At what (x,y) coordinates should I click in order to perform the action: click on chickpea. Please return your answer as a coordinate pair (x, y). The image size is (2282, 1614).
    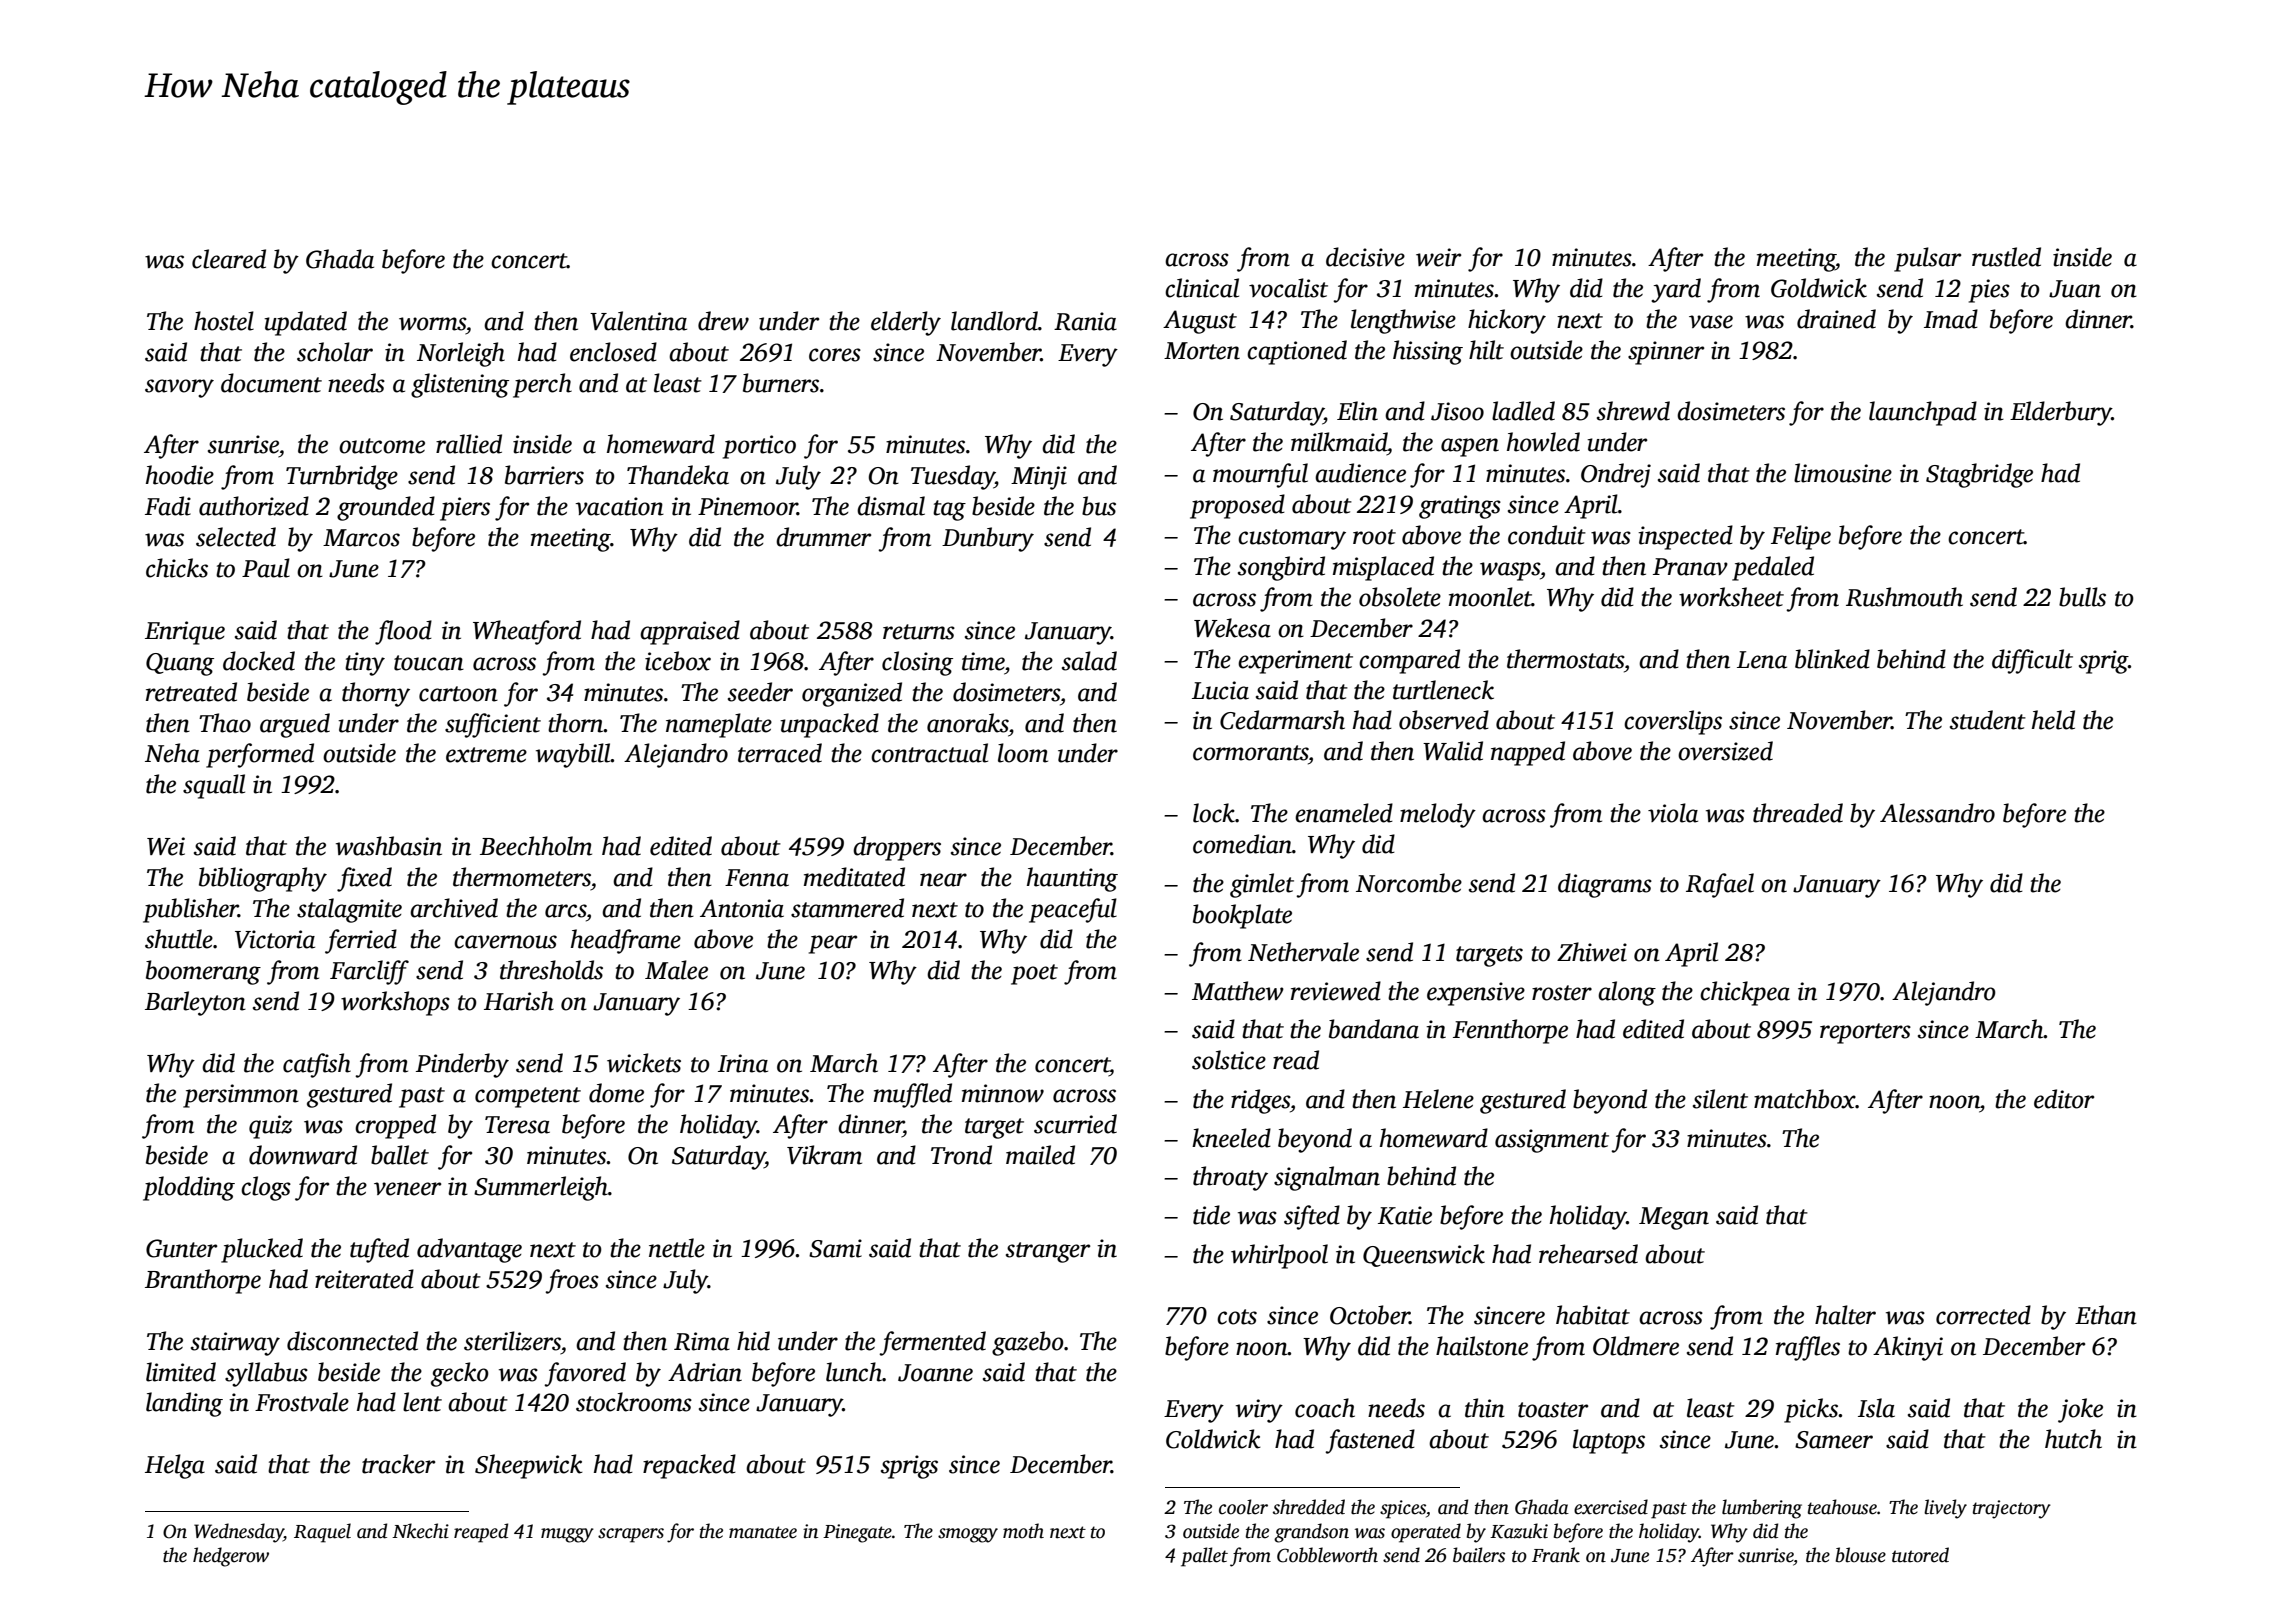
    Looking at the image, I should click on (1745, 993).
